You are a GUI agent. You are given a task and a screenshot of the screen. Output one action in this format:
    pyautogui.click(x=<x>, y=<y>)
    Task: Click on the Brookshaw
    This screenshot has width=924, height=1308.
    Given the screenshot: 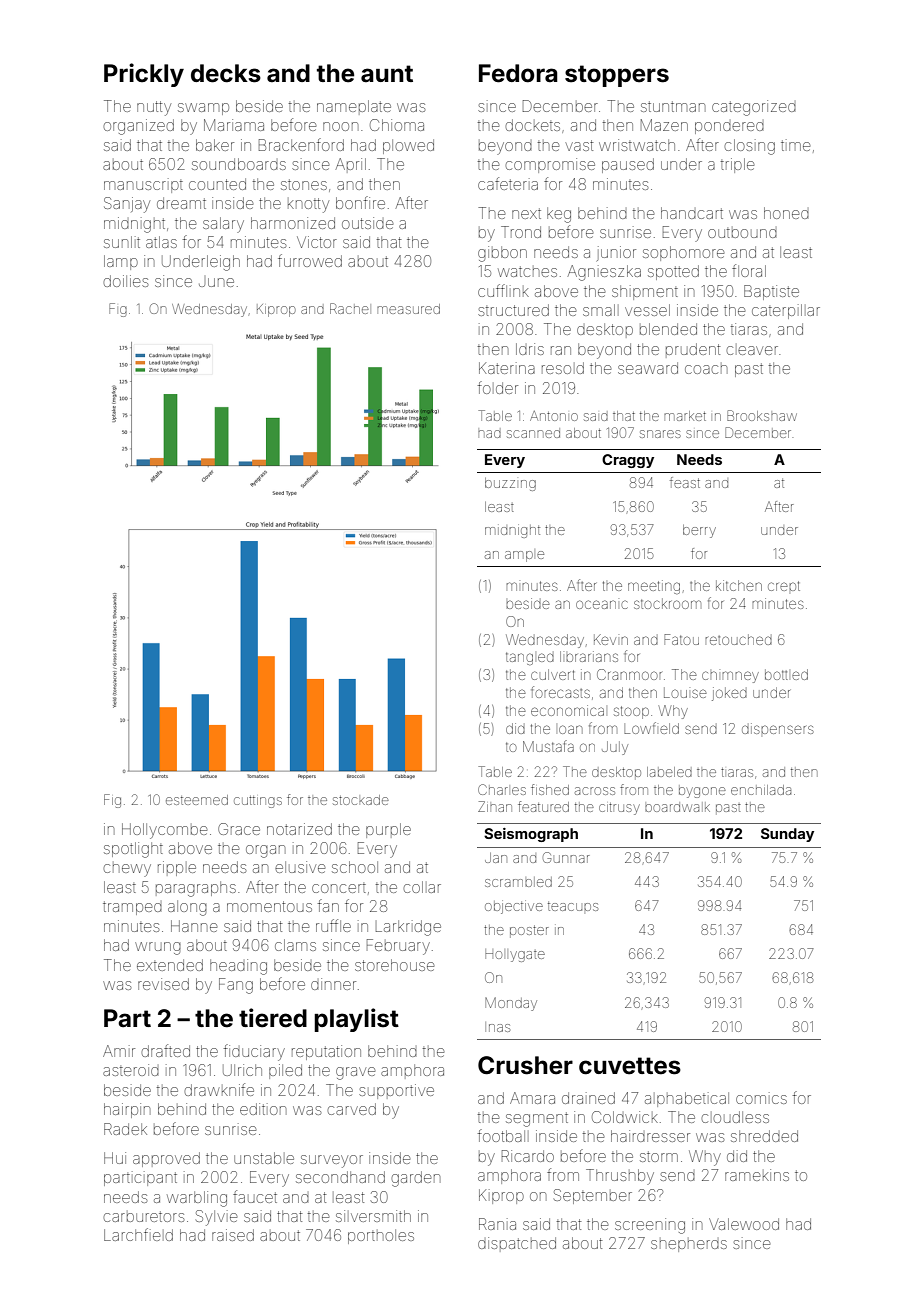 What is the action you would take?
    pyautogui.click(x=762, y=415)
